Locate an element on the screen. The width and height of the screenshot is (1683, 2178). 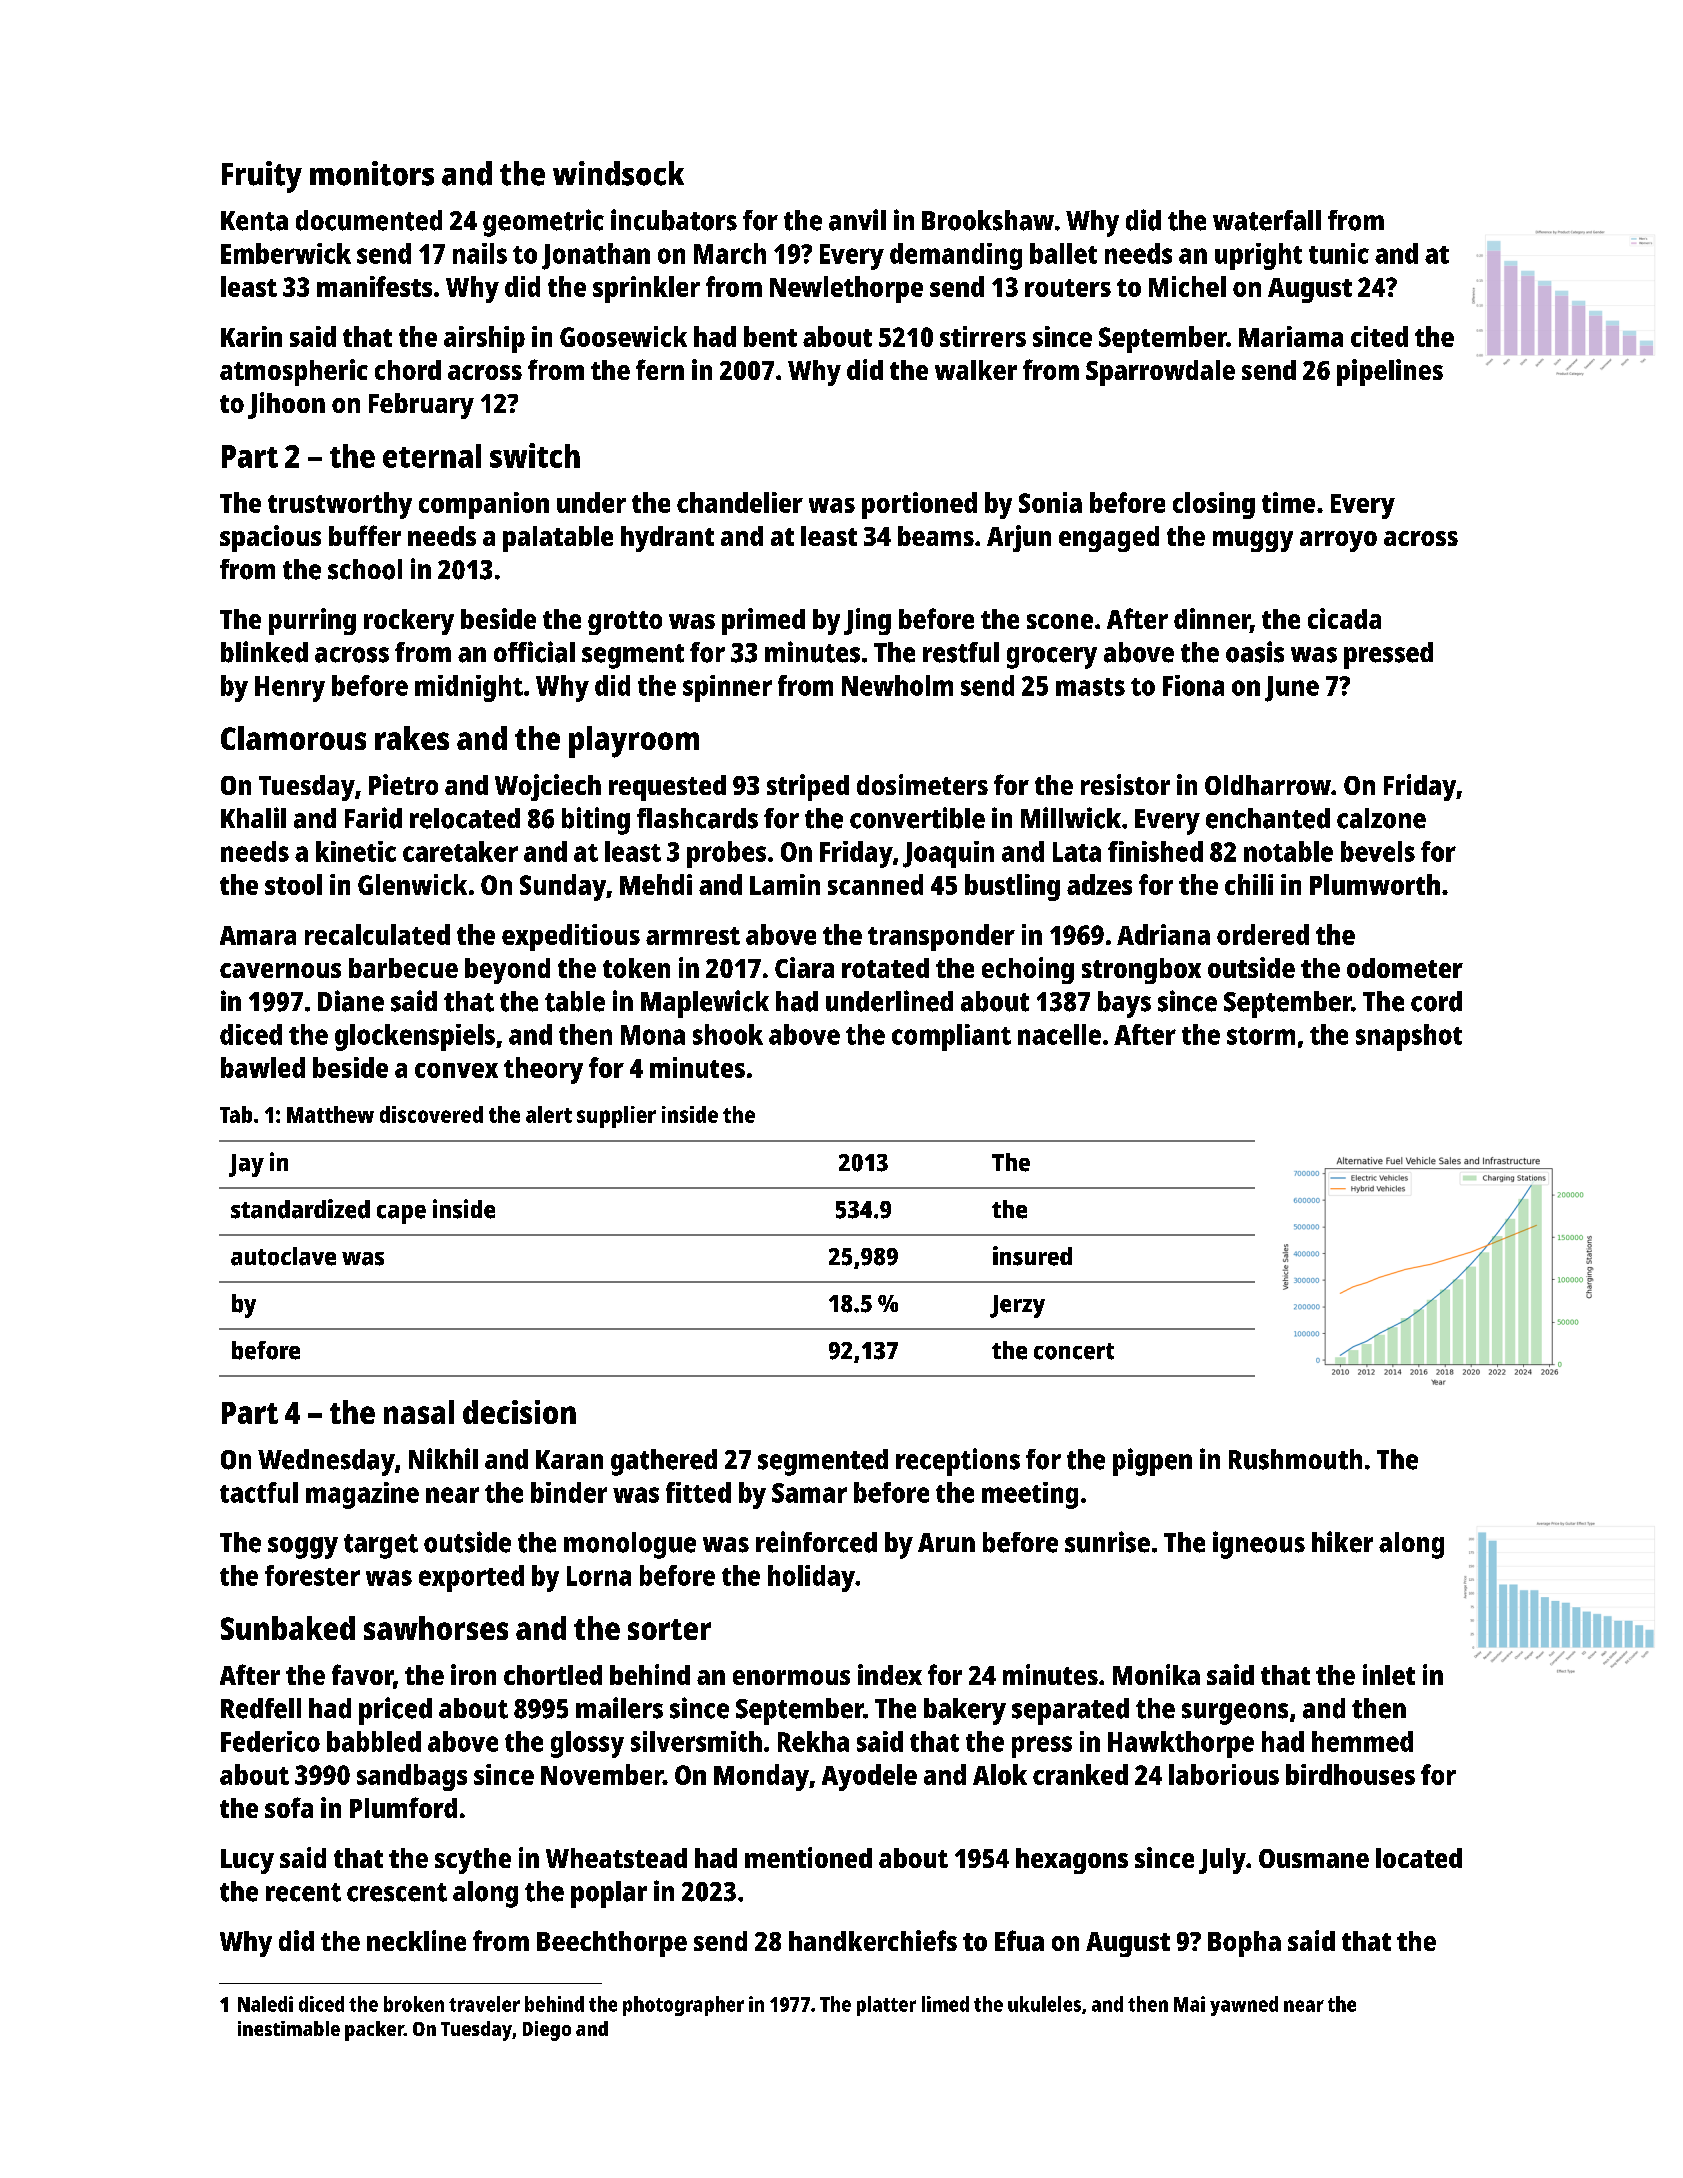
insured is located at coordinates (1032, 1256).
